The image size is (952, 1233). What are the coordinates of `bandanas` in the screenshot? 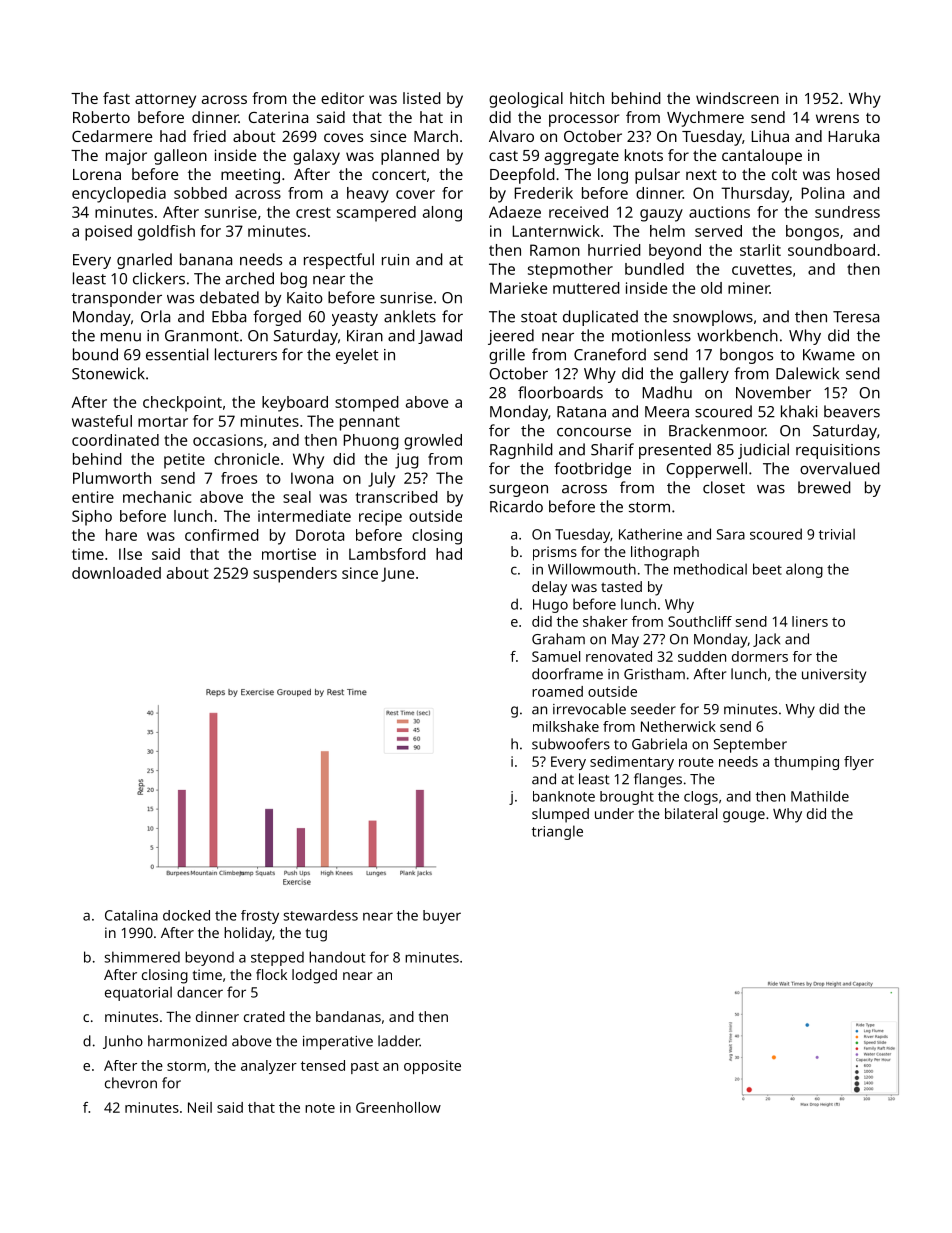 It's located at (348, 1016).
